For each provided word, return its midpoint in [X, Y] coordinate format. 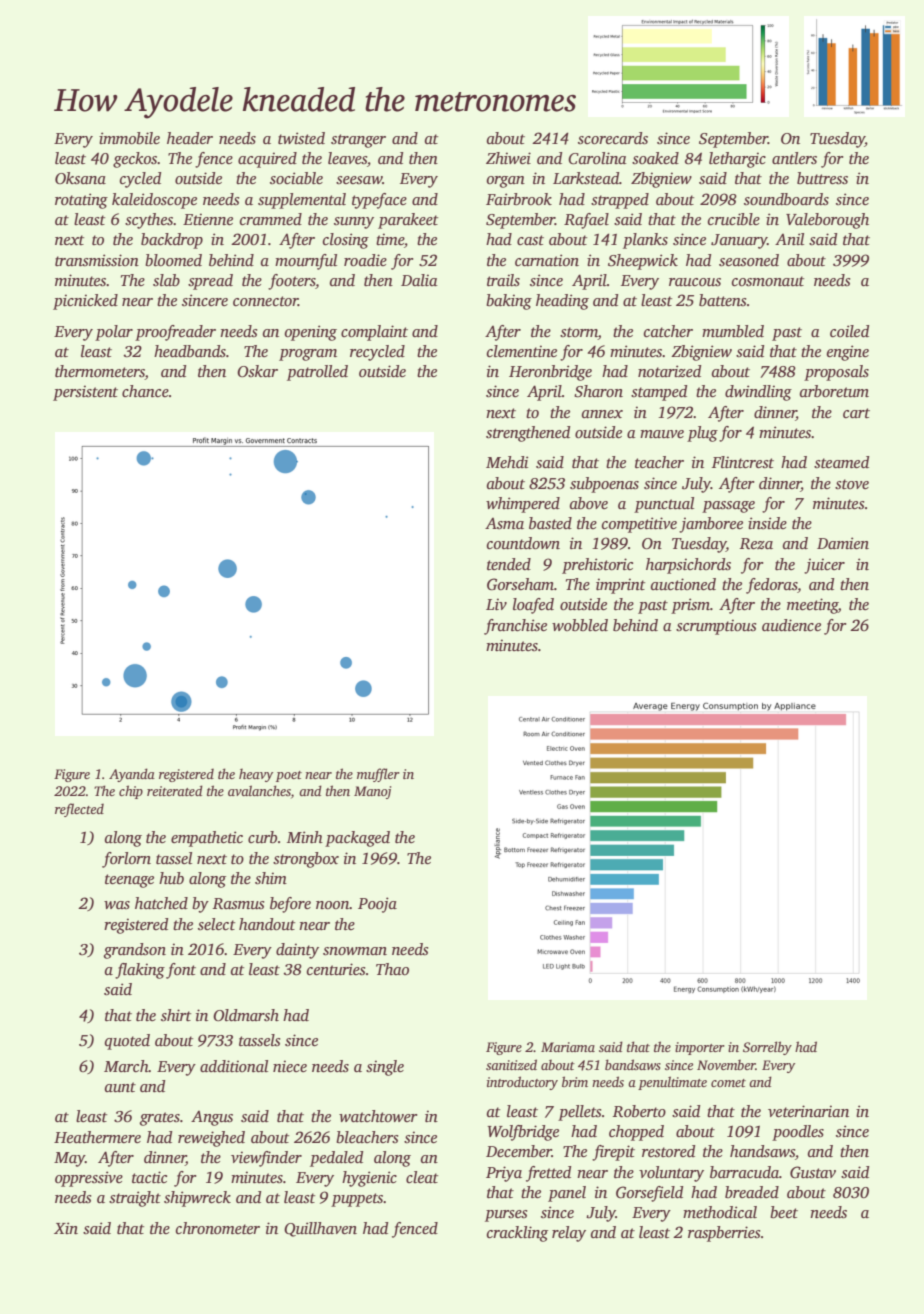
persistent [85, 393]
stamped [659, 393]
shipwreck [197, 1199]
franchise [515, 627]
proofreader [175, 333]
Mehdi [507, 462]
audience [791, 625]
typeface [379, 201]
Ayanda [132, 775]
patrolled [317, 373]
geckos [135, 160]
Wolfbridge [523, 1133]
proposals [836, 373]
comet [728, 1083]
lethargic [737, 160]
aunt [120, 1087]
